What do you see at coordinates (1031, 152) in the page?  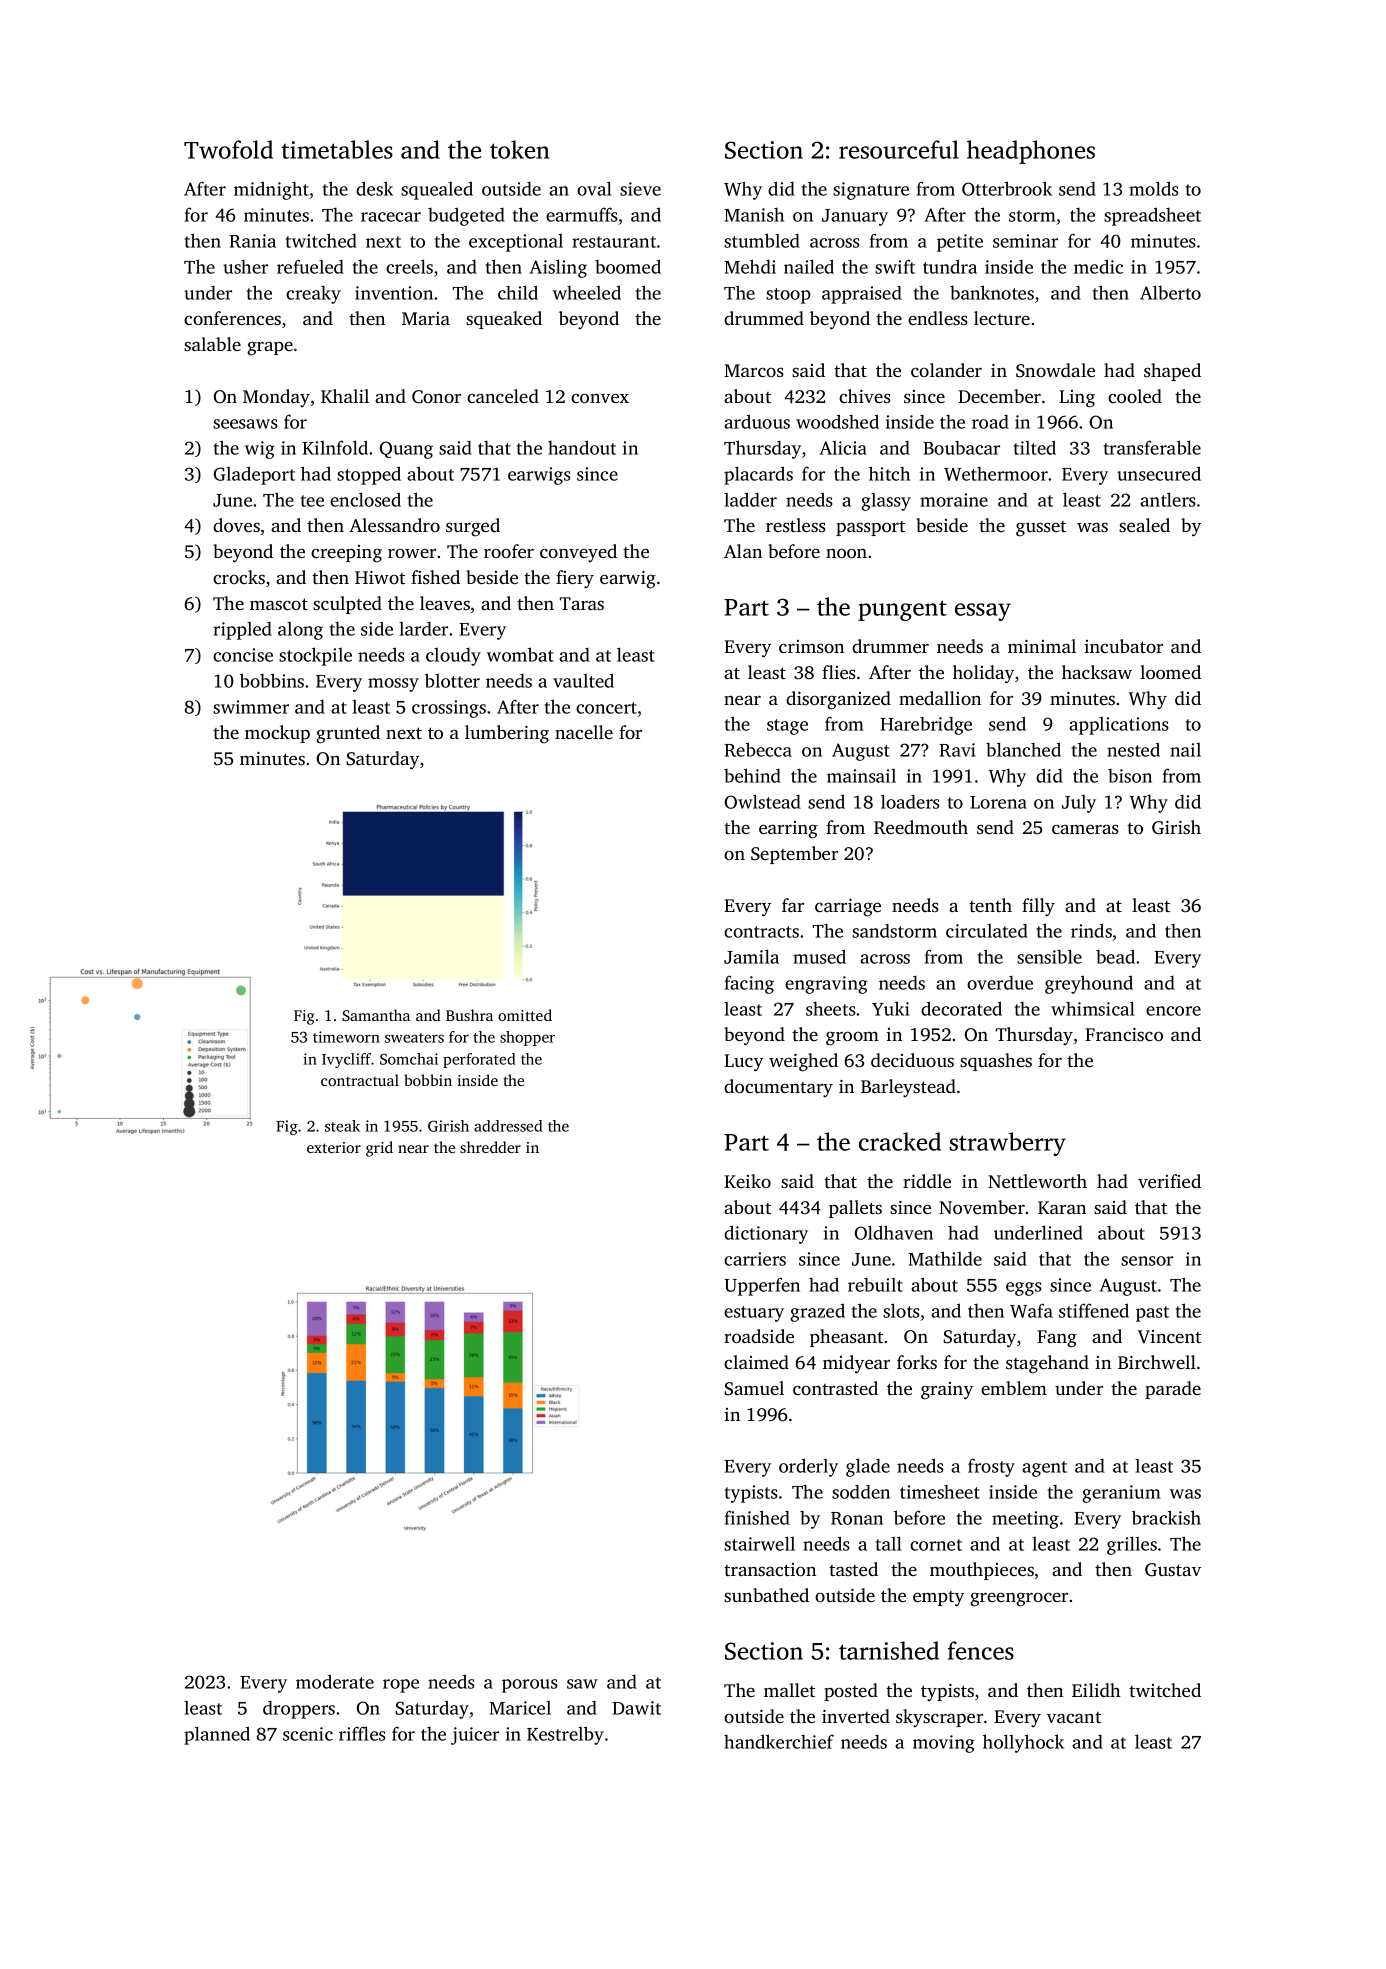 I see `headphones` at bounding box center [1031, 152].
